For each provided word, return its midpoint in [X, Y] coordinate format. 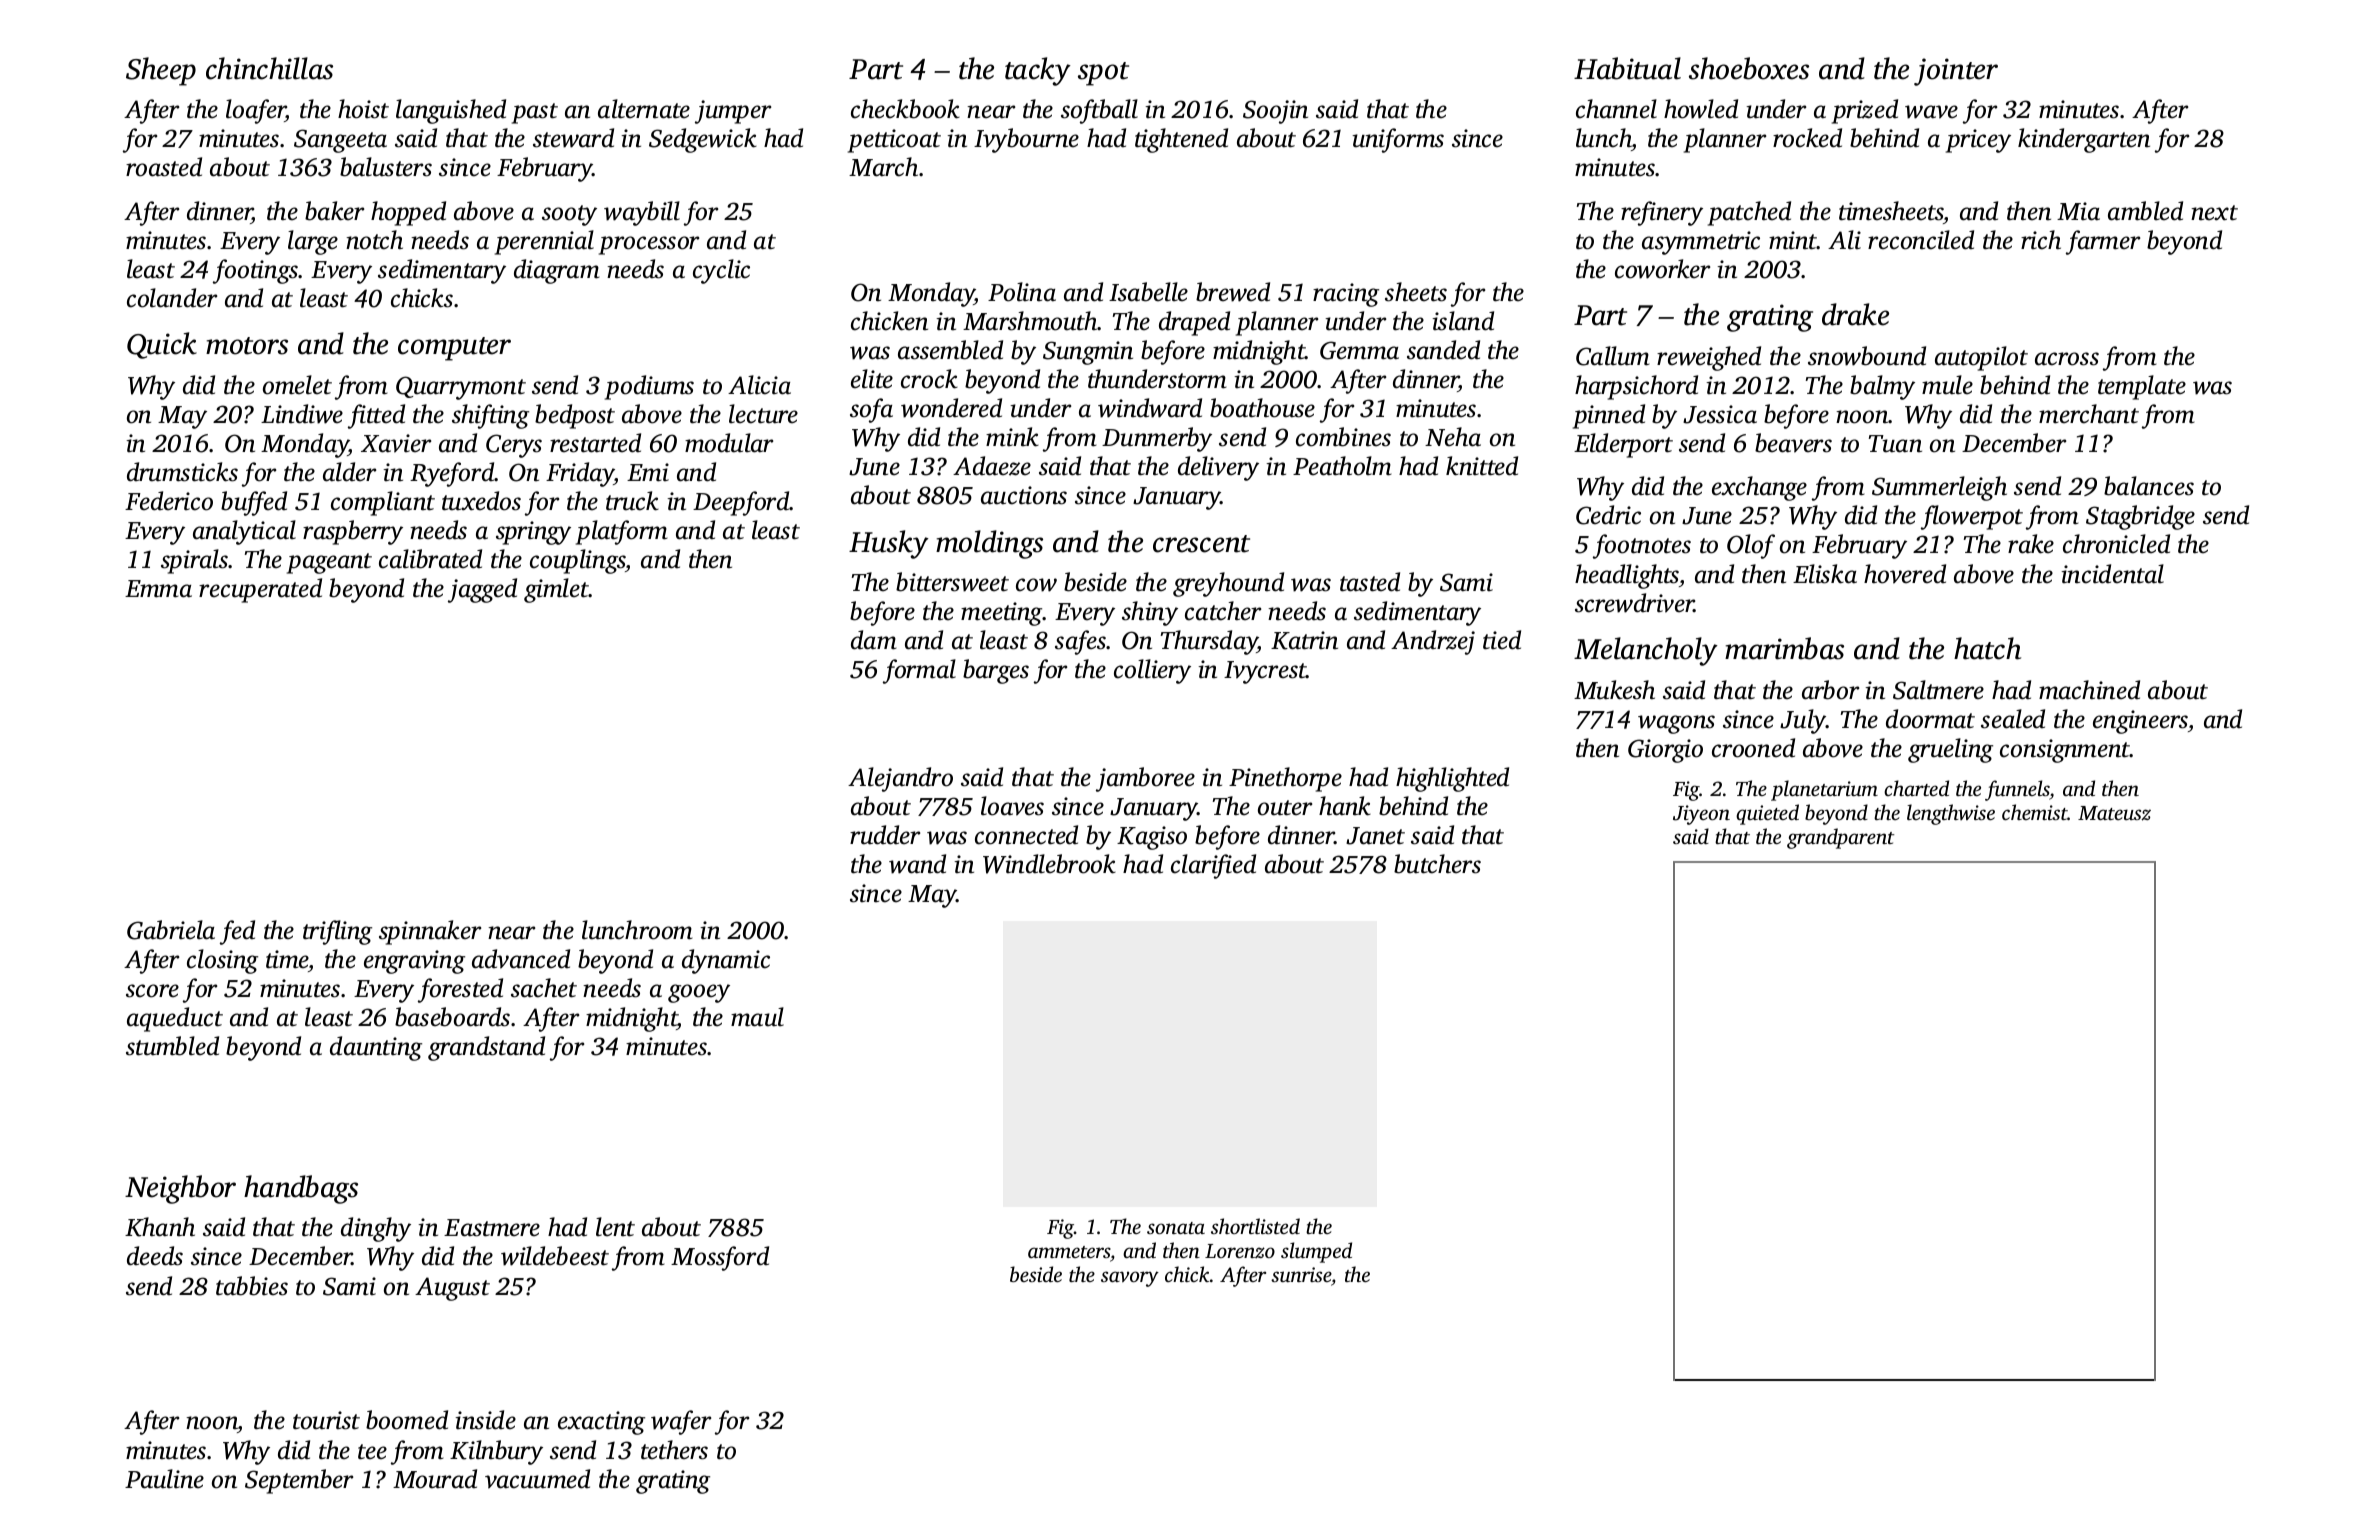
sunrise [1301, 1274]
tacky [1038, 71]
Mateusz [2114, 813]
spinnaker [430, 932]
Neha [1453, 437]
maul [757, 1017]
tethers [674, 1450]
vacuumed [537, 1479]
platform [622, 532]
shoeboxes [1749, 68]
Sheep [161, 71]
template [2142, 387]
